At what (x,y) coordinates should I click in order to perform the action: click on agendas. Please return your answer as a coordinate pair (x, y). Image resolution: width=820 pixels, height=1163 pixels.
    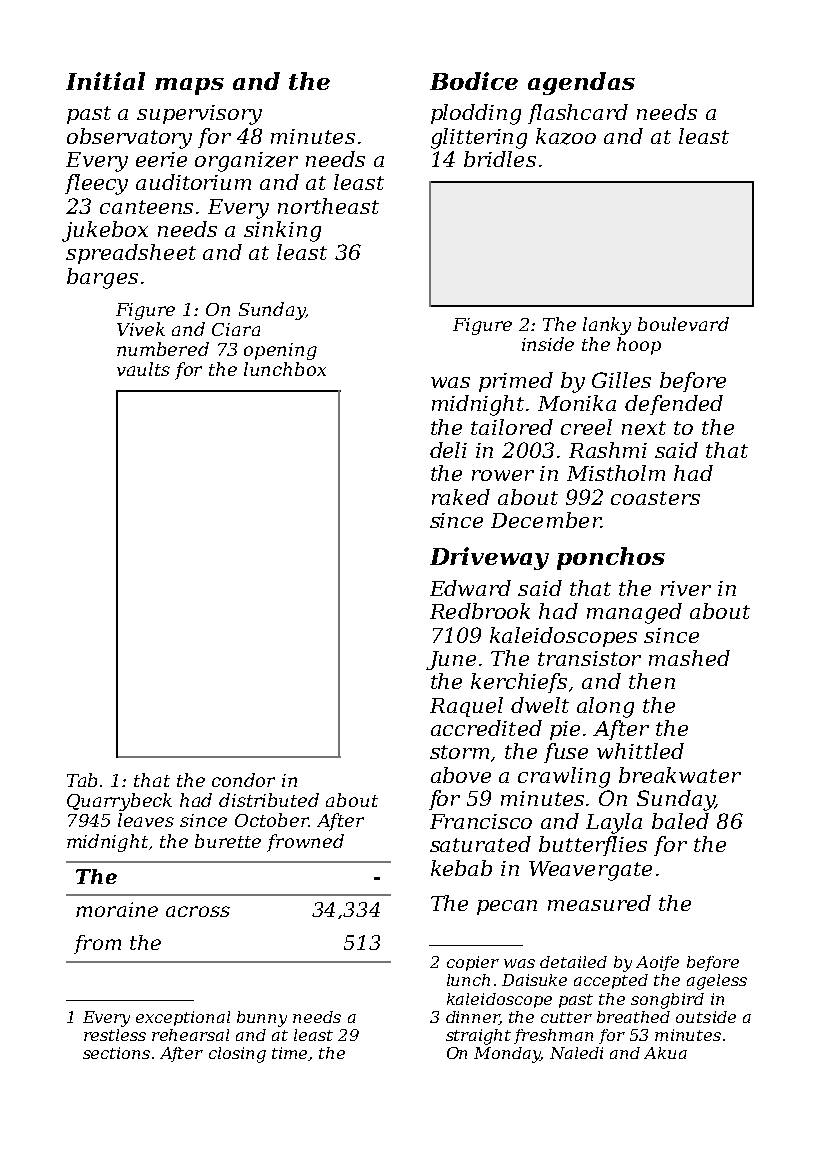
    Looking at the image, I should click on (581, 83).
